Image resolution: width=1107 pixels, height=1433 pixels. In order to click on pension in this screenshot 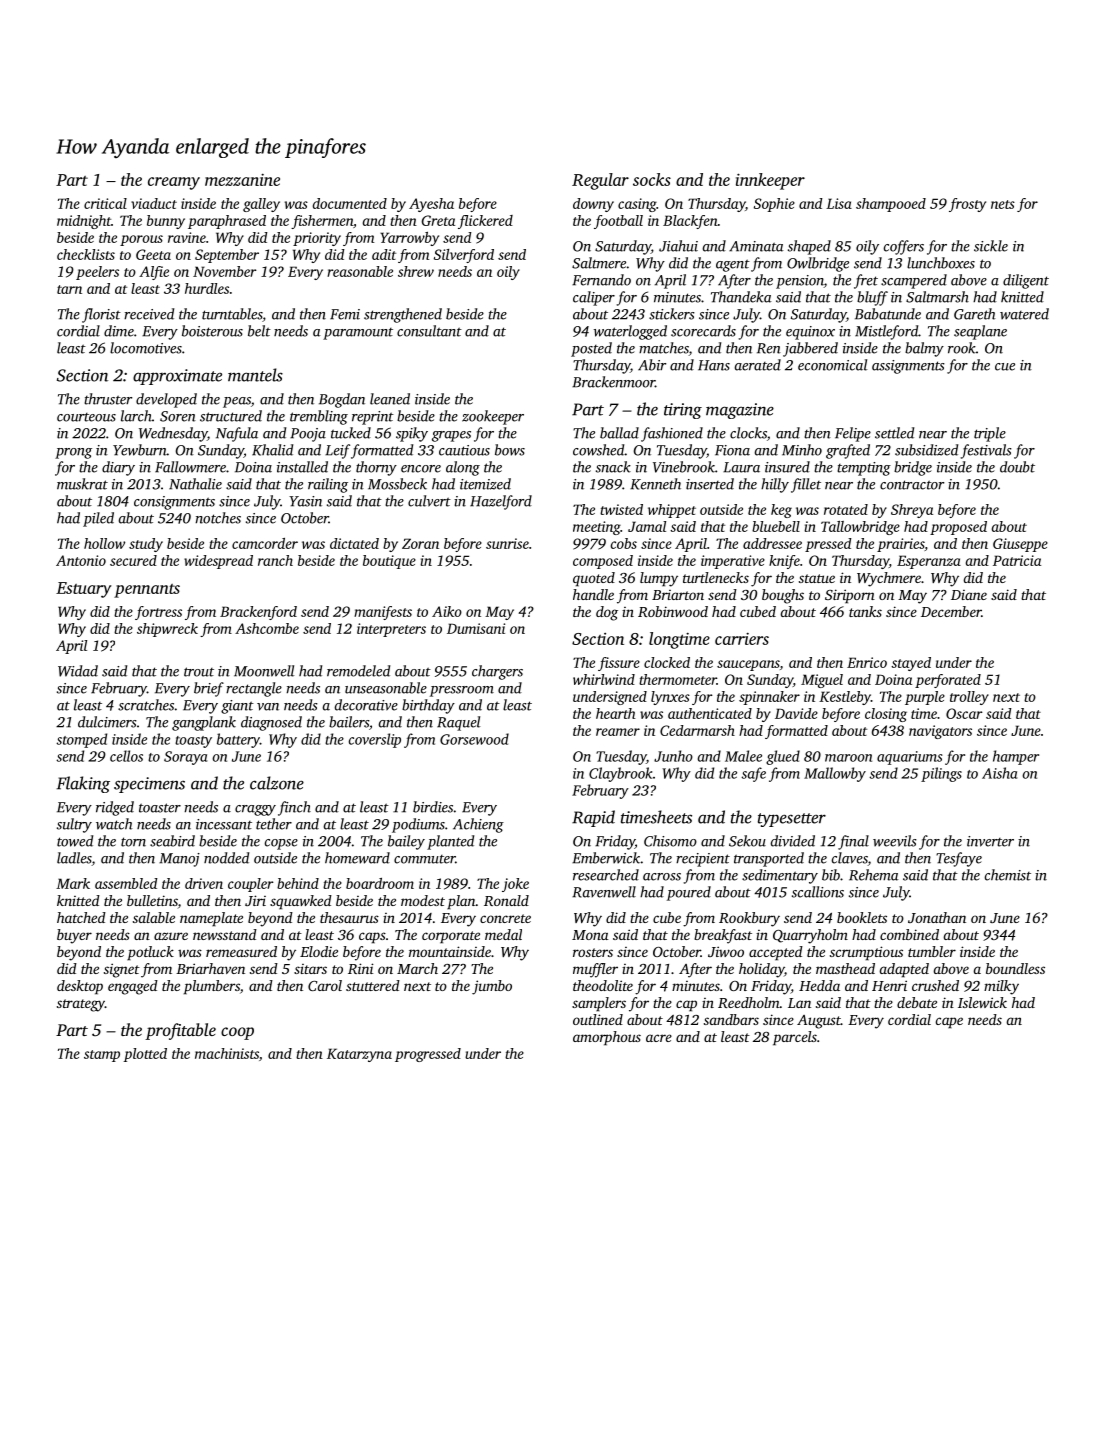, I will do `click(800, 282)`.
